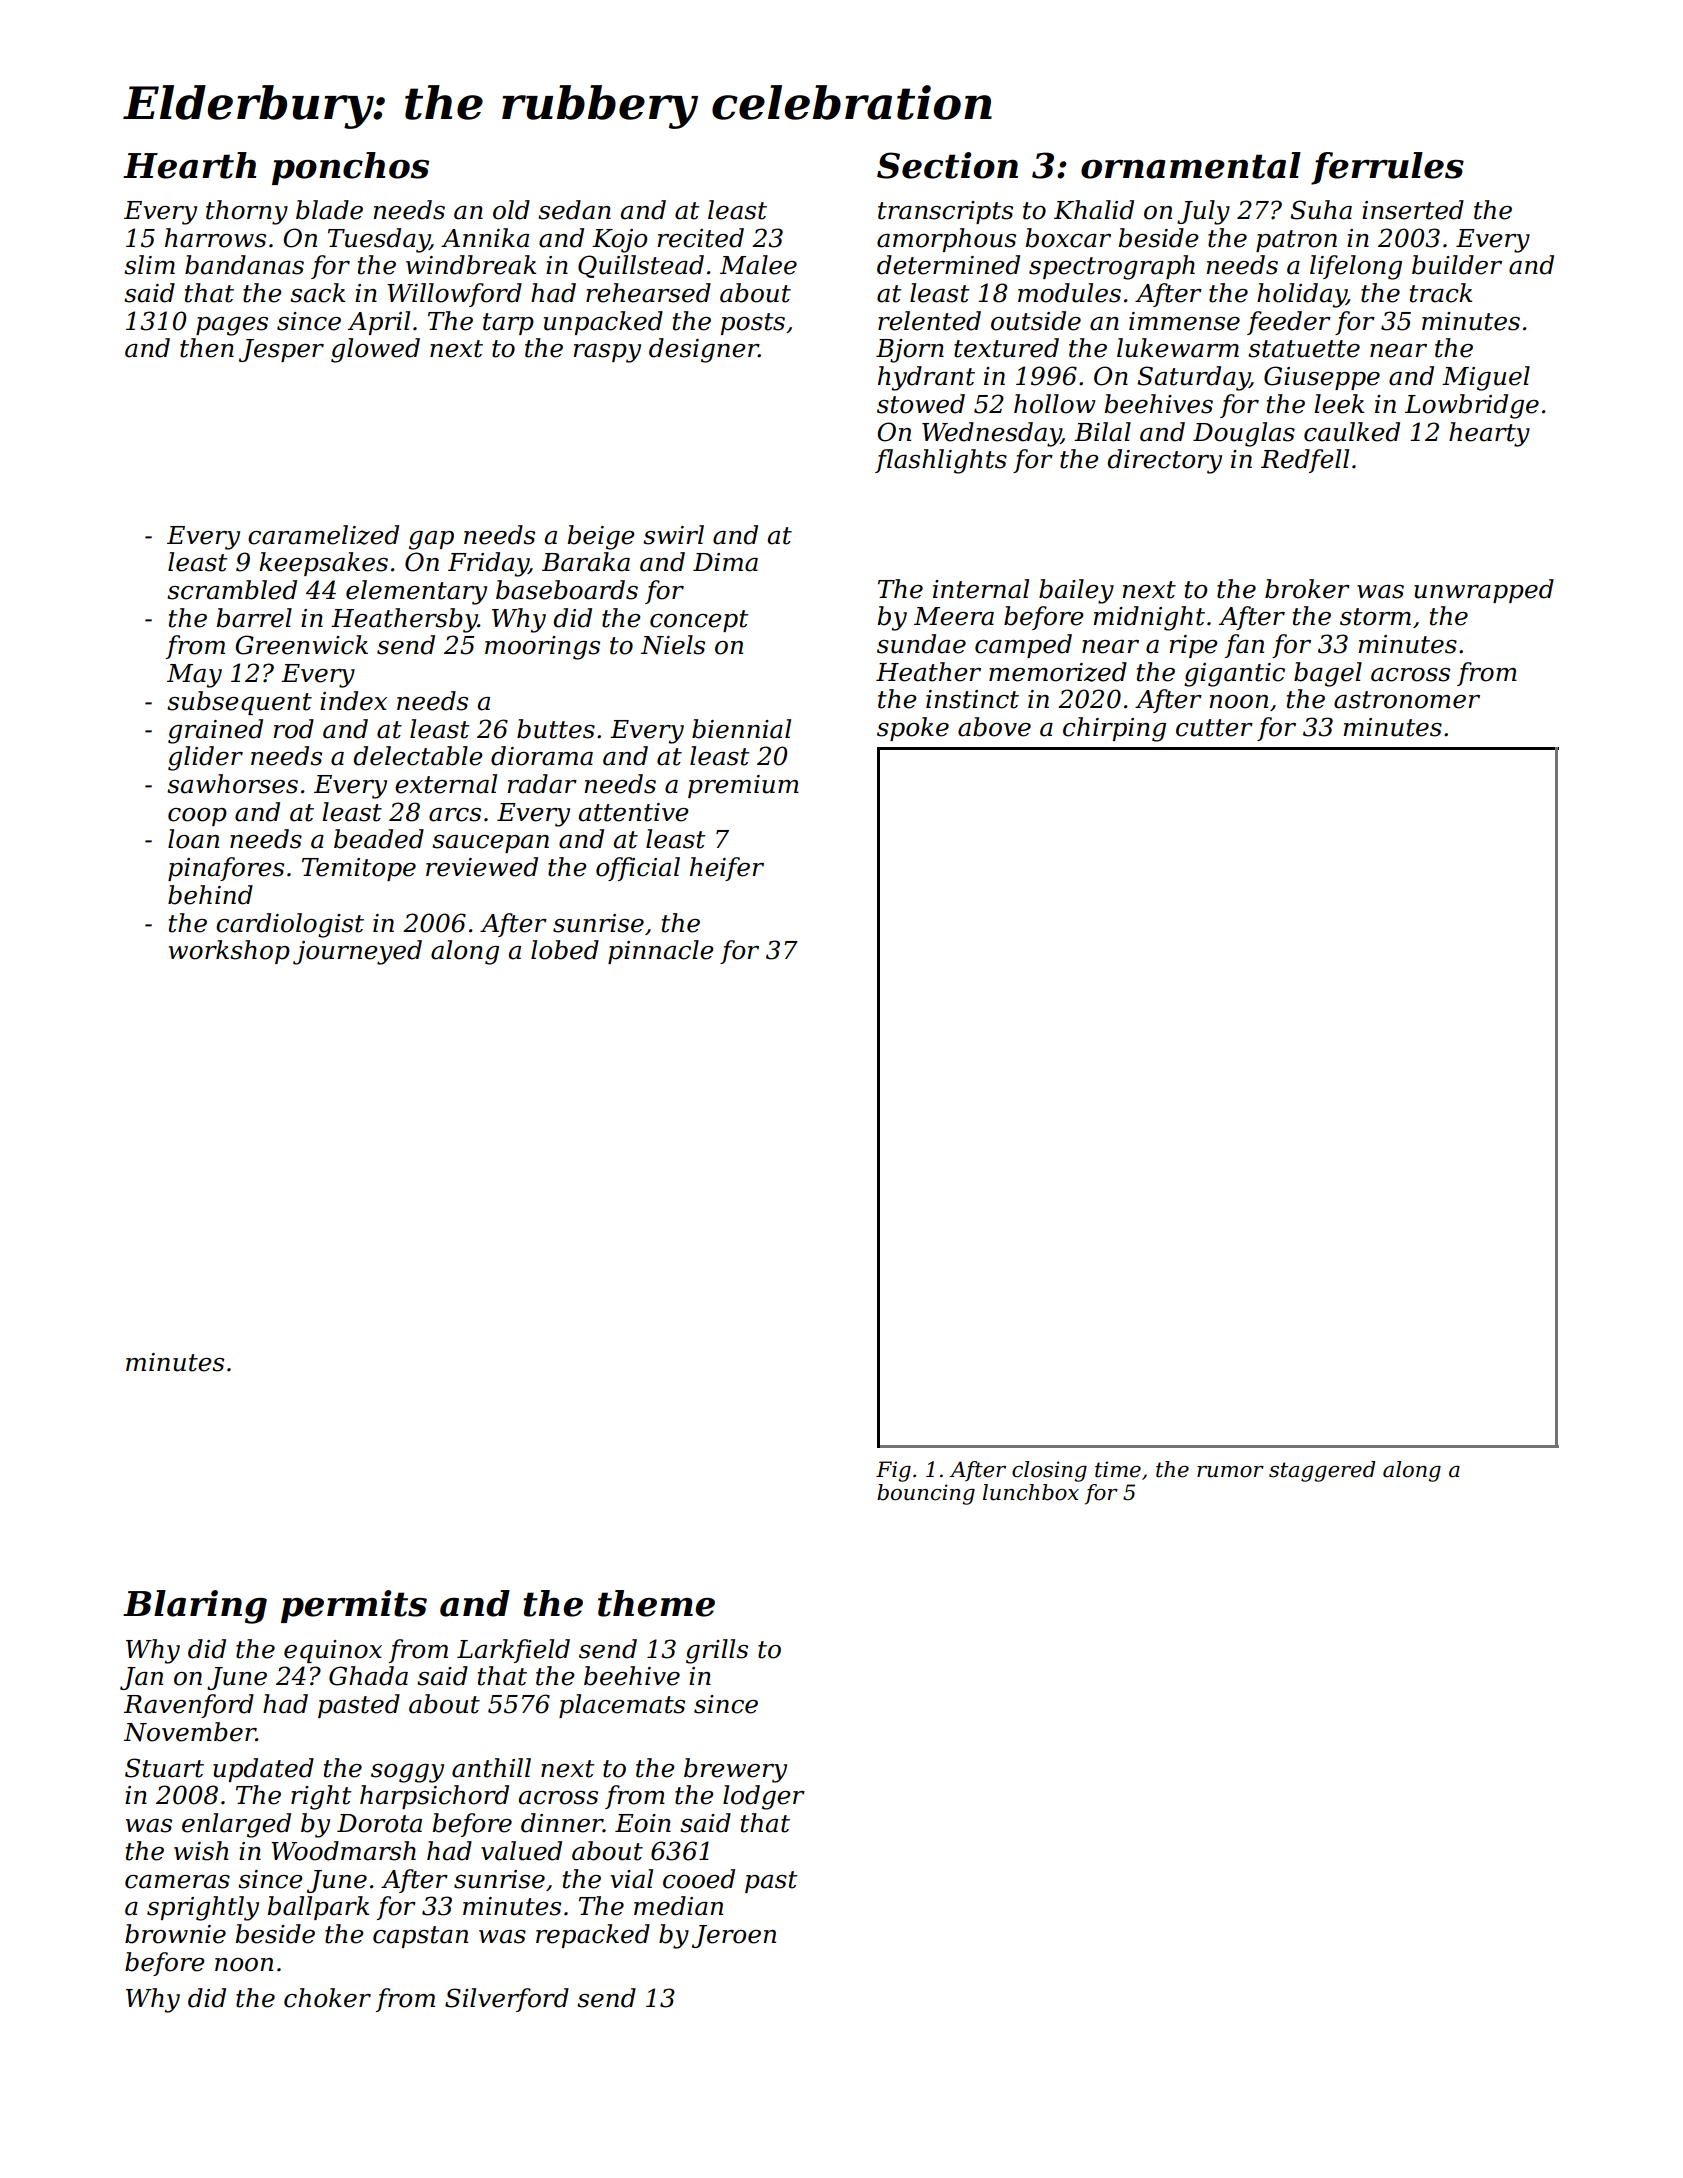  What do you see at coordinates (416, 592) in the screenshot?
I see `elementary` at bounding box center [416, 592].
